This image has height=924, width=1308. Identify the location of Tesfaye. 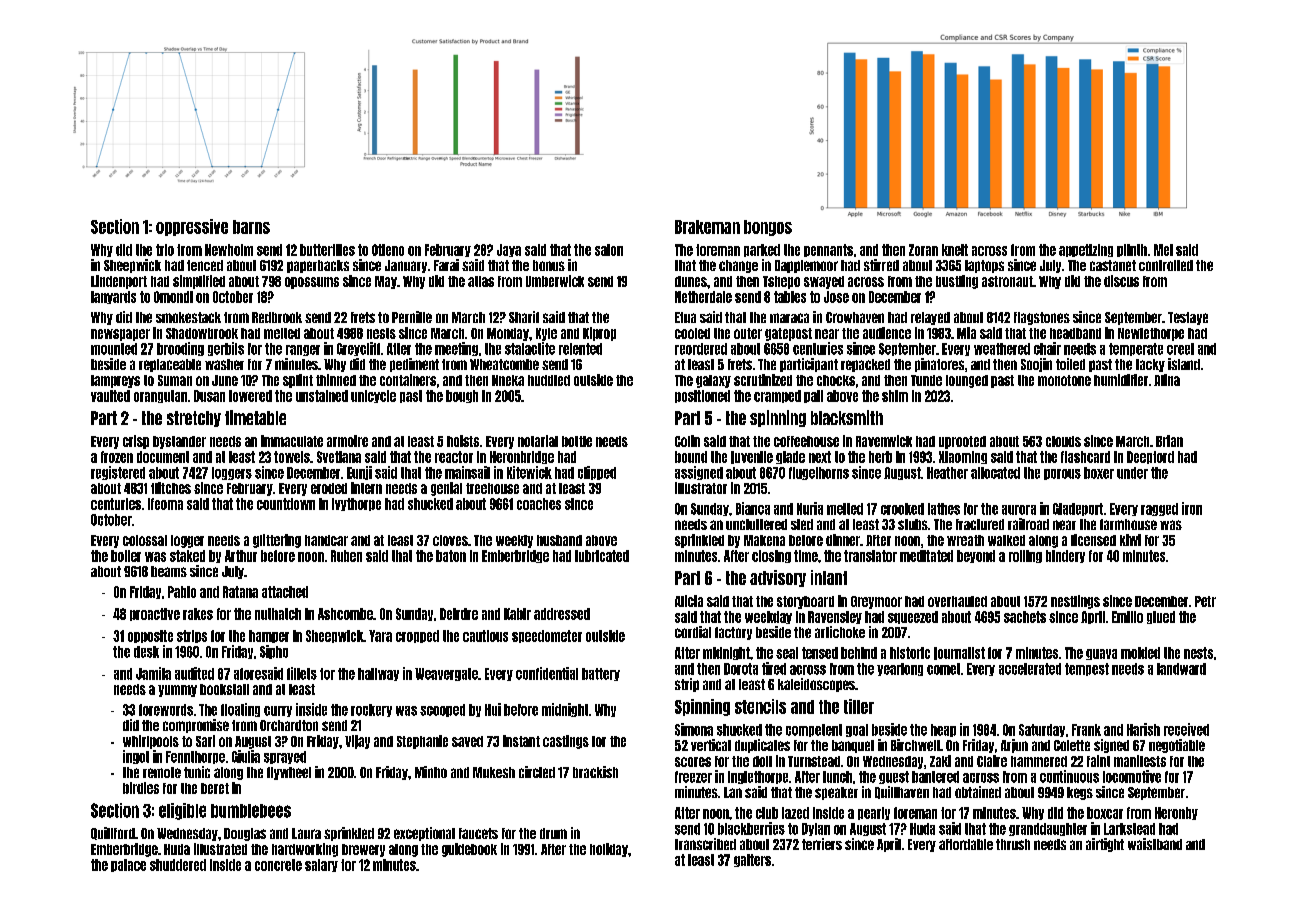
(1188, 318).
